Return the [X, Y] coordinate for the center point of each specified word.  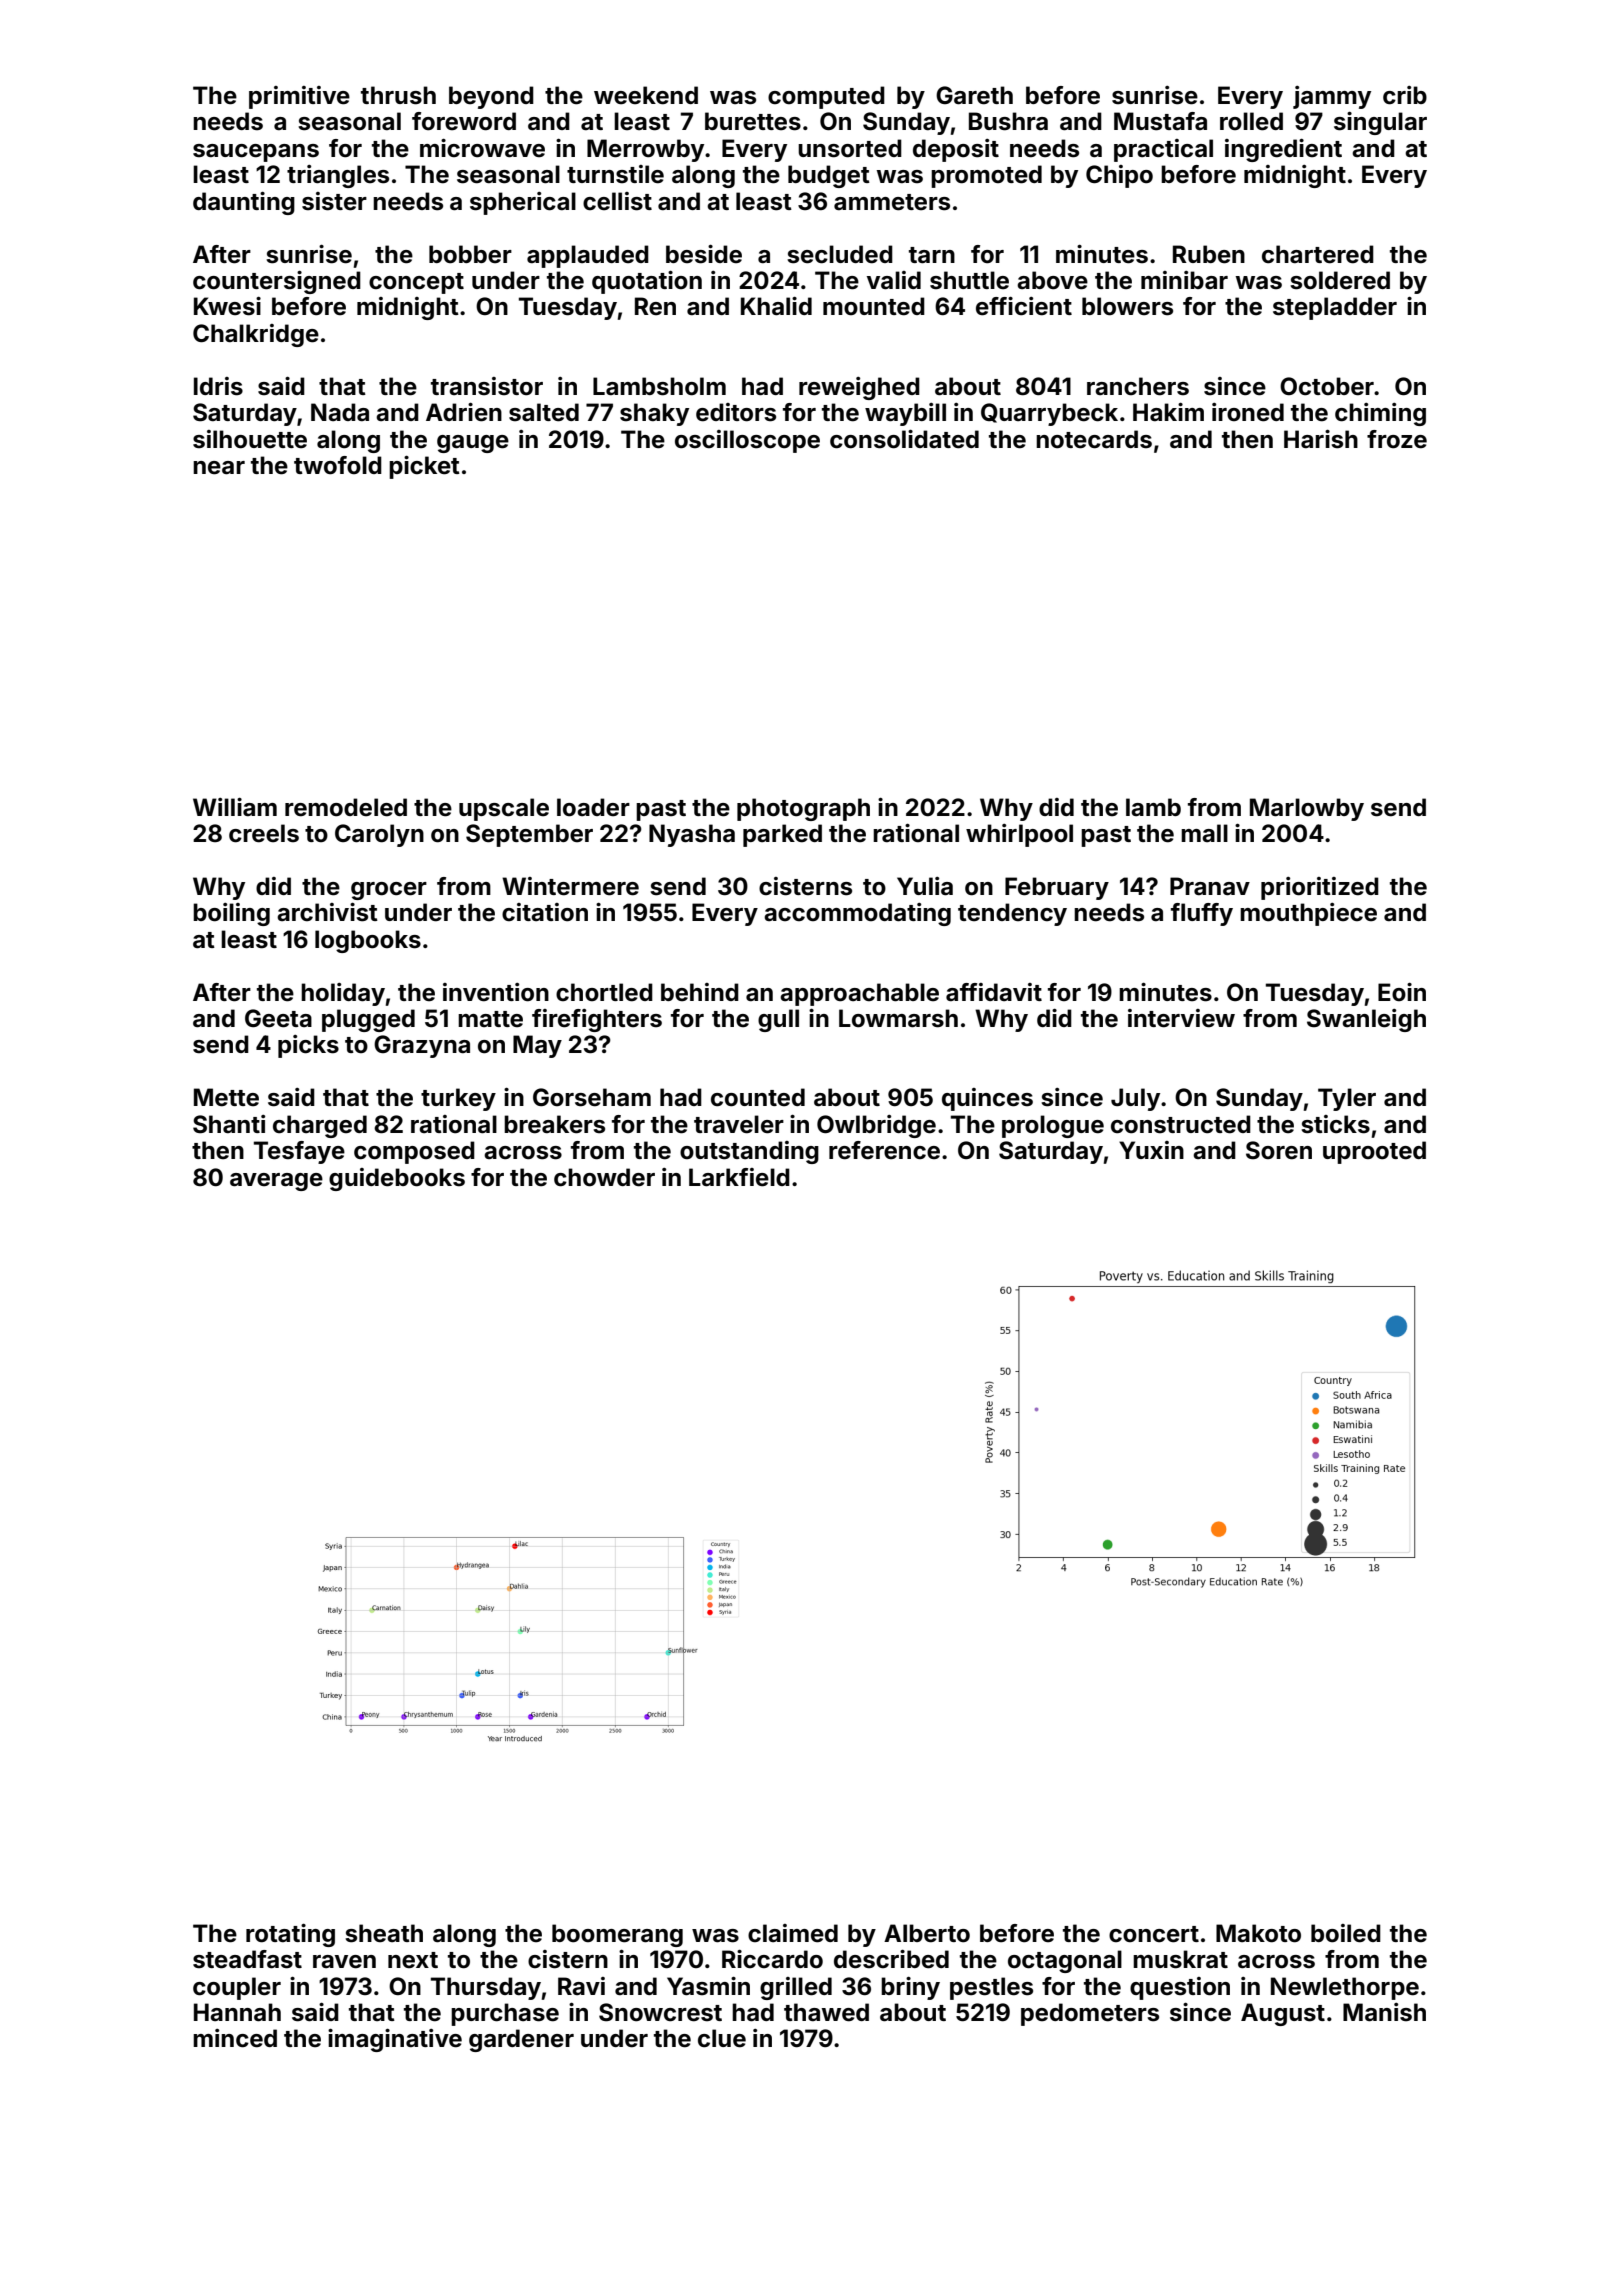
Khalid [776, 306]
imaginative [395, 2040]
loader [593, 807]
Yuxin [1151, 1150]
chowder [604, 1177]
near [219, 468]
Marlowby [1307, 809]
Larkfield [739, 1177]
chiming [1380, 414]
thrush [398, 95]
